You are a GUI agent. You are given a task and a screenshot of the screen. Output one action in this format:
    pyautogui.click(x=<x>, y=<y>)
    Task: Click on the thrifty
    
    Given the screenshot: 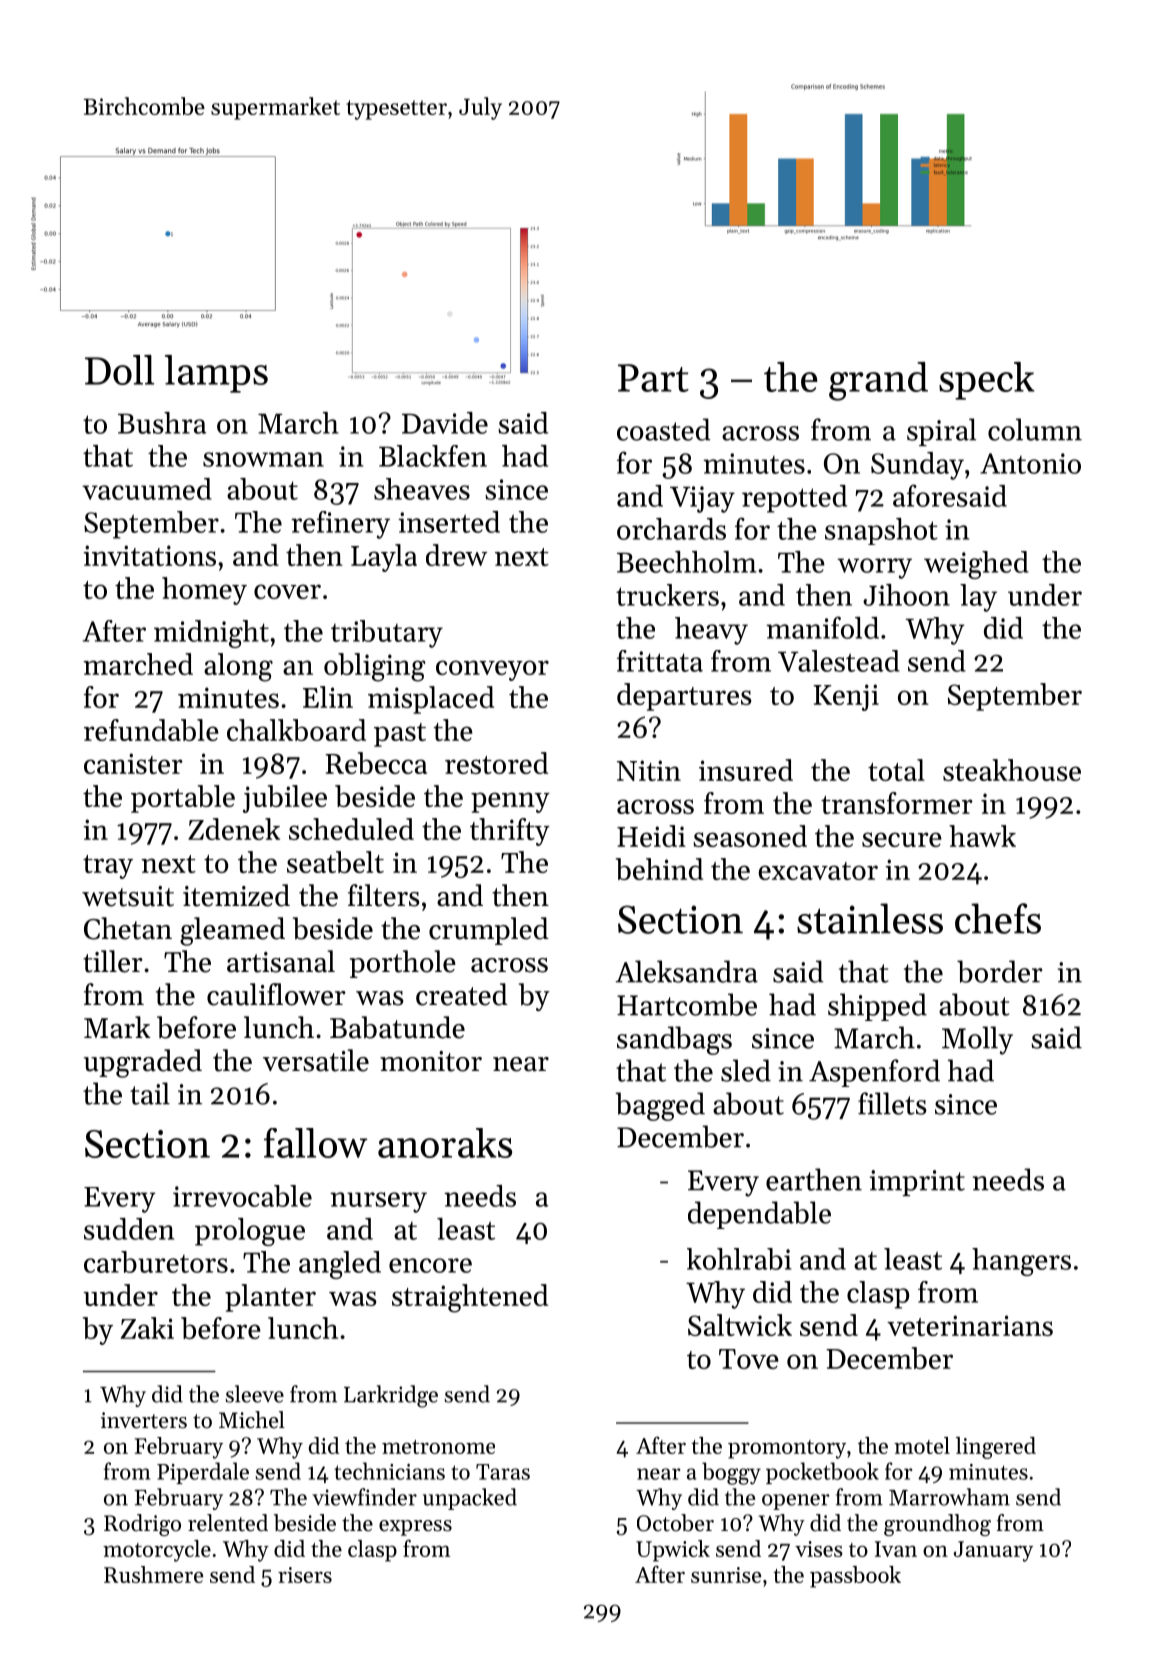 What is the action you would take?
    pyautogui.click(x=510, y=832)
